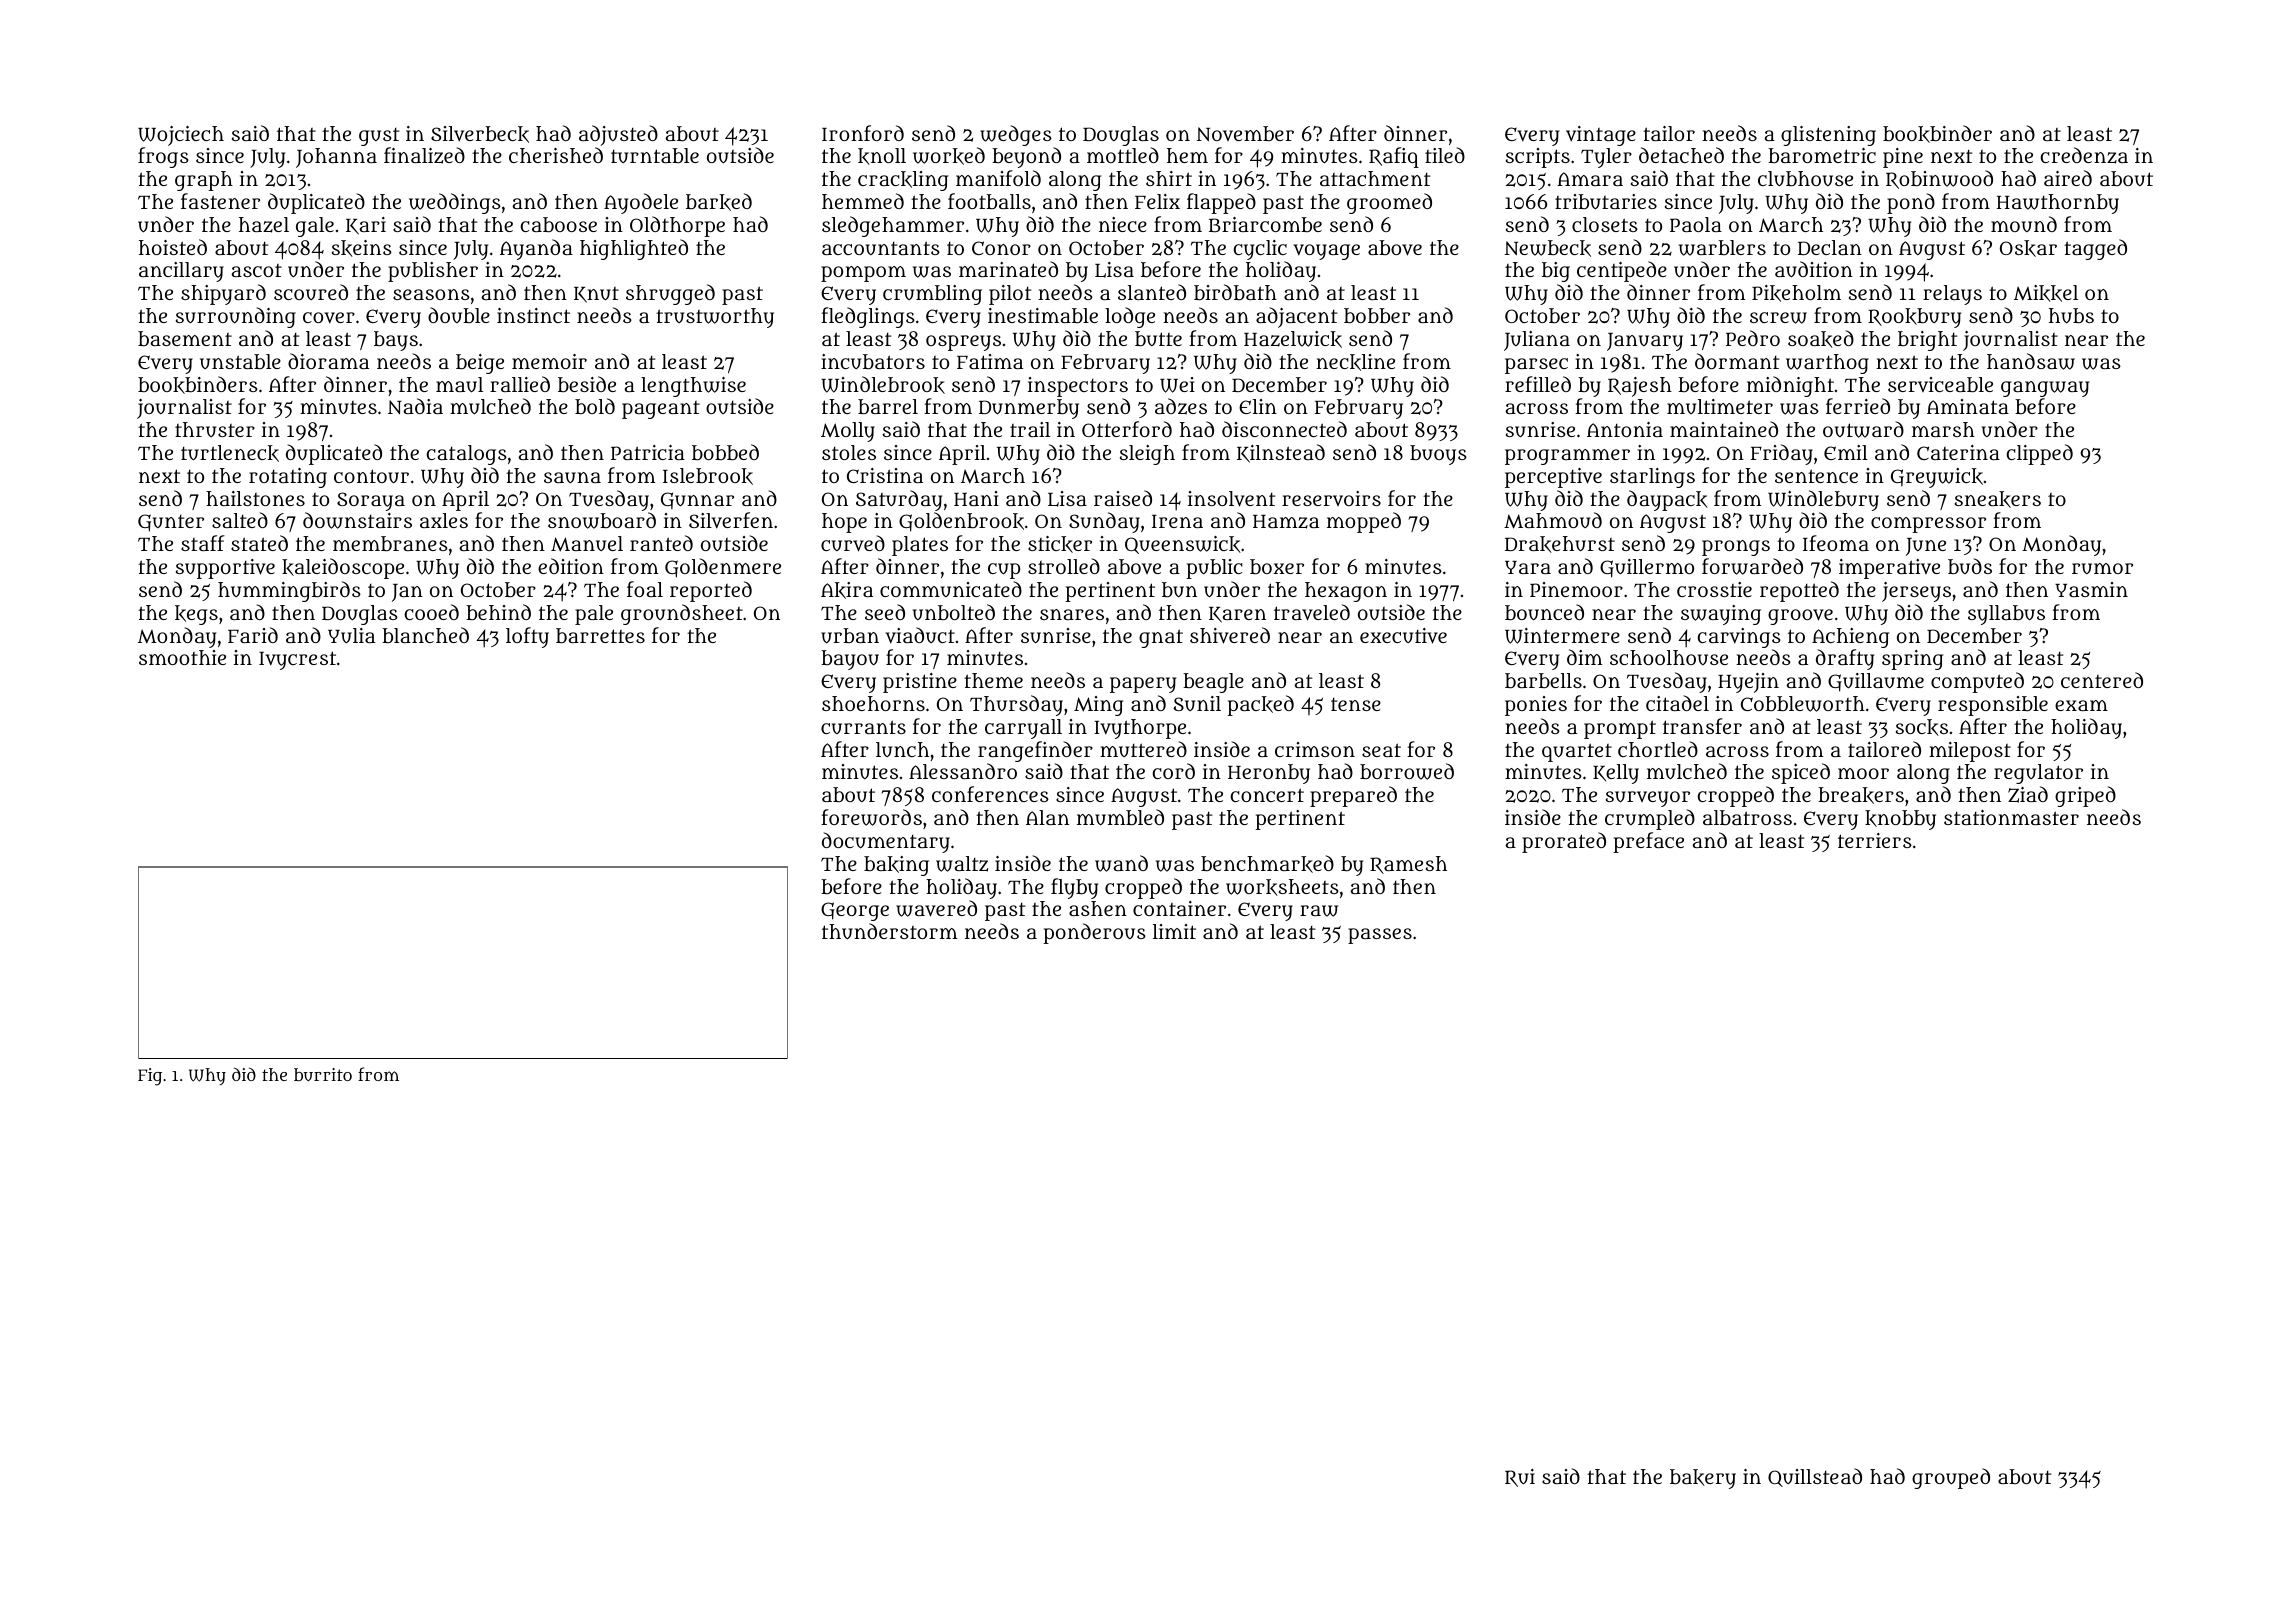 This screenshot has height=1620, width=2292. What do you see at coordinates (1520, 1478) in the screenshot?
I see `Rui` at bounding box center [1520, 1478].
